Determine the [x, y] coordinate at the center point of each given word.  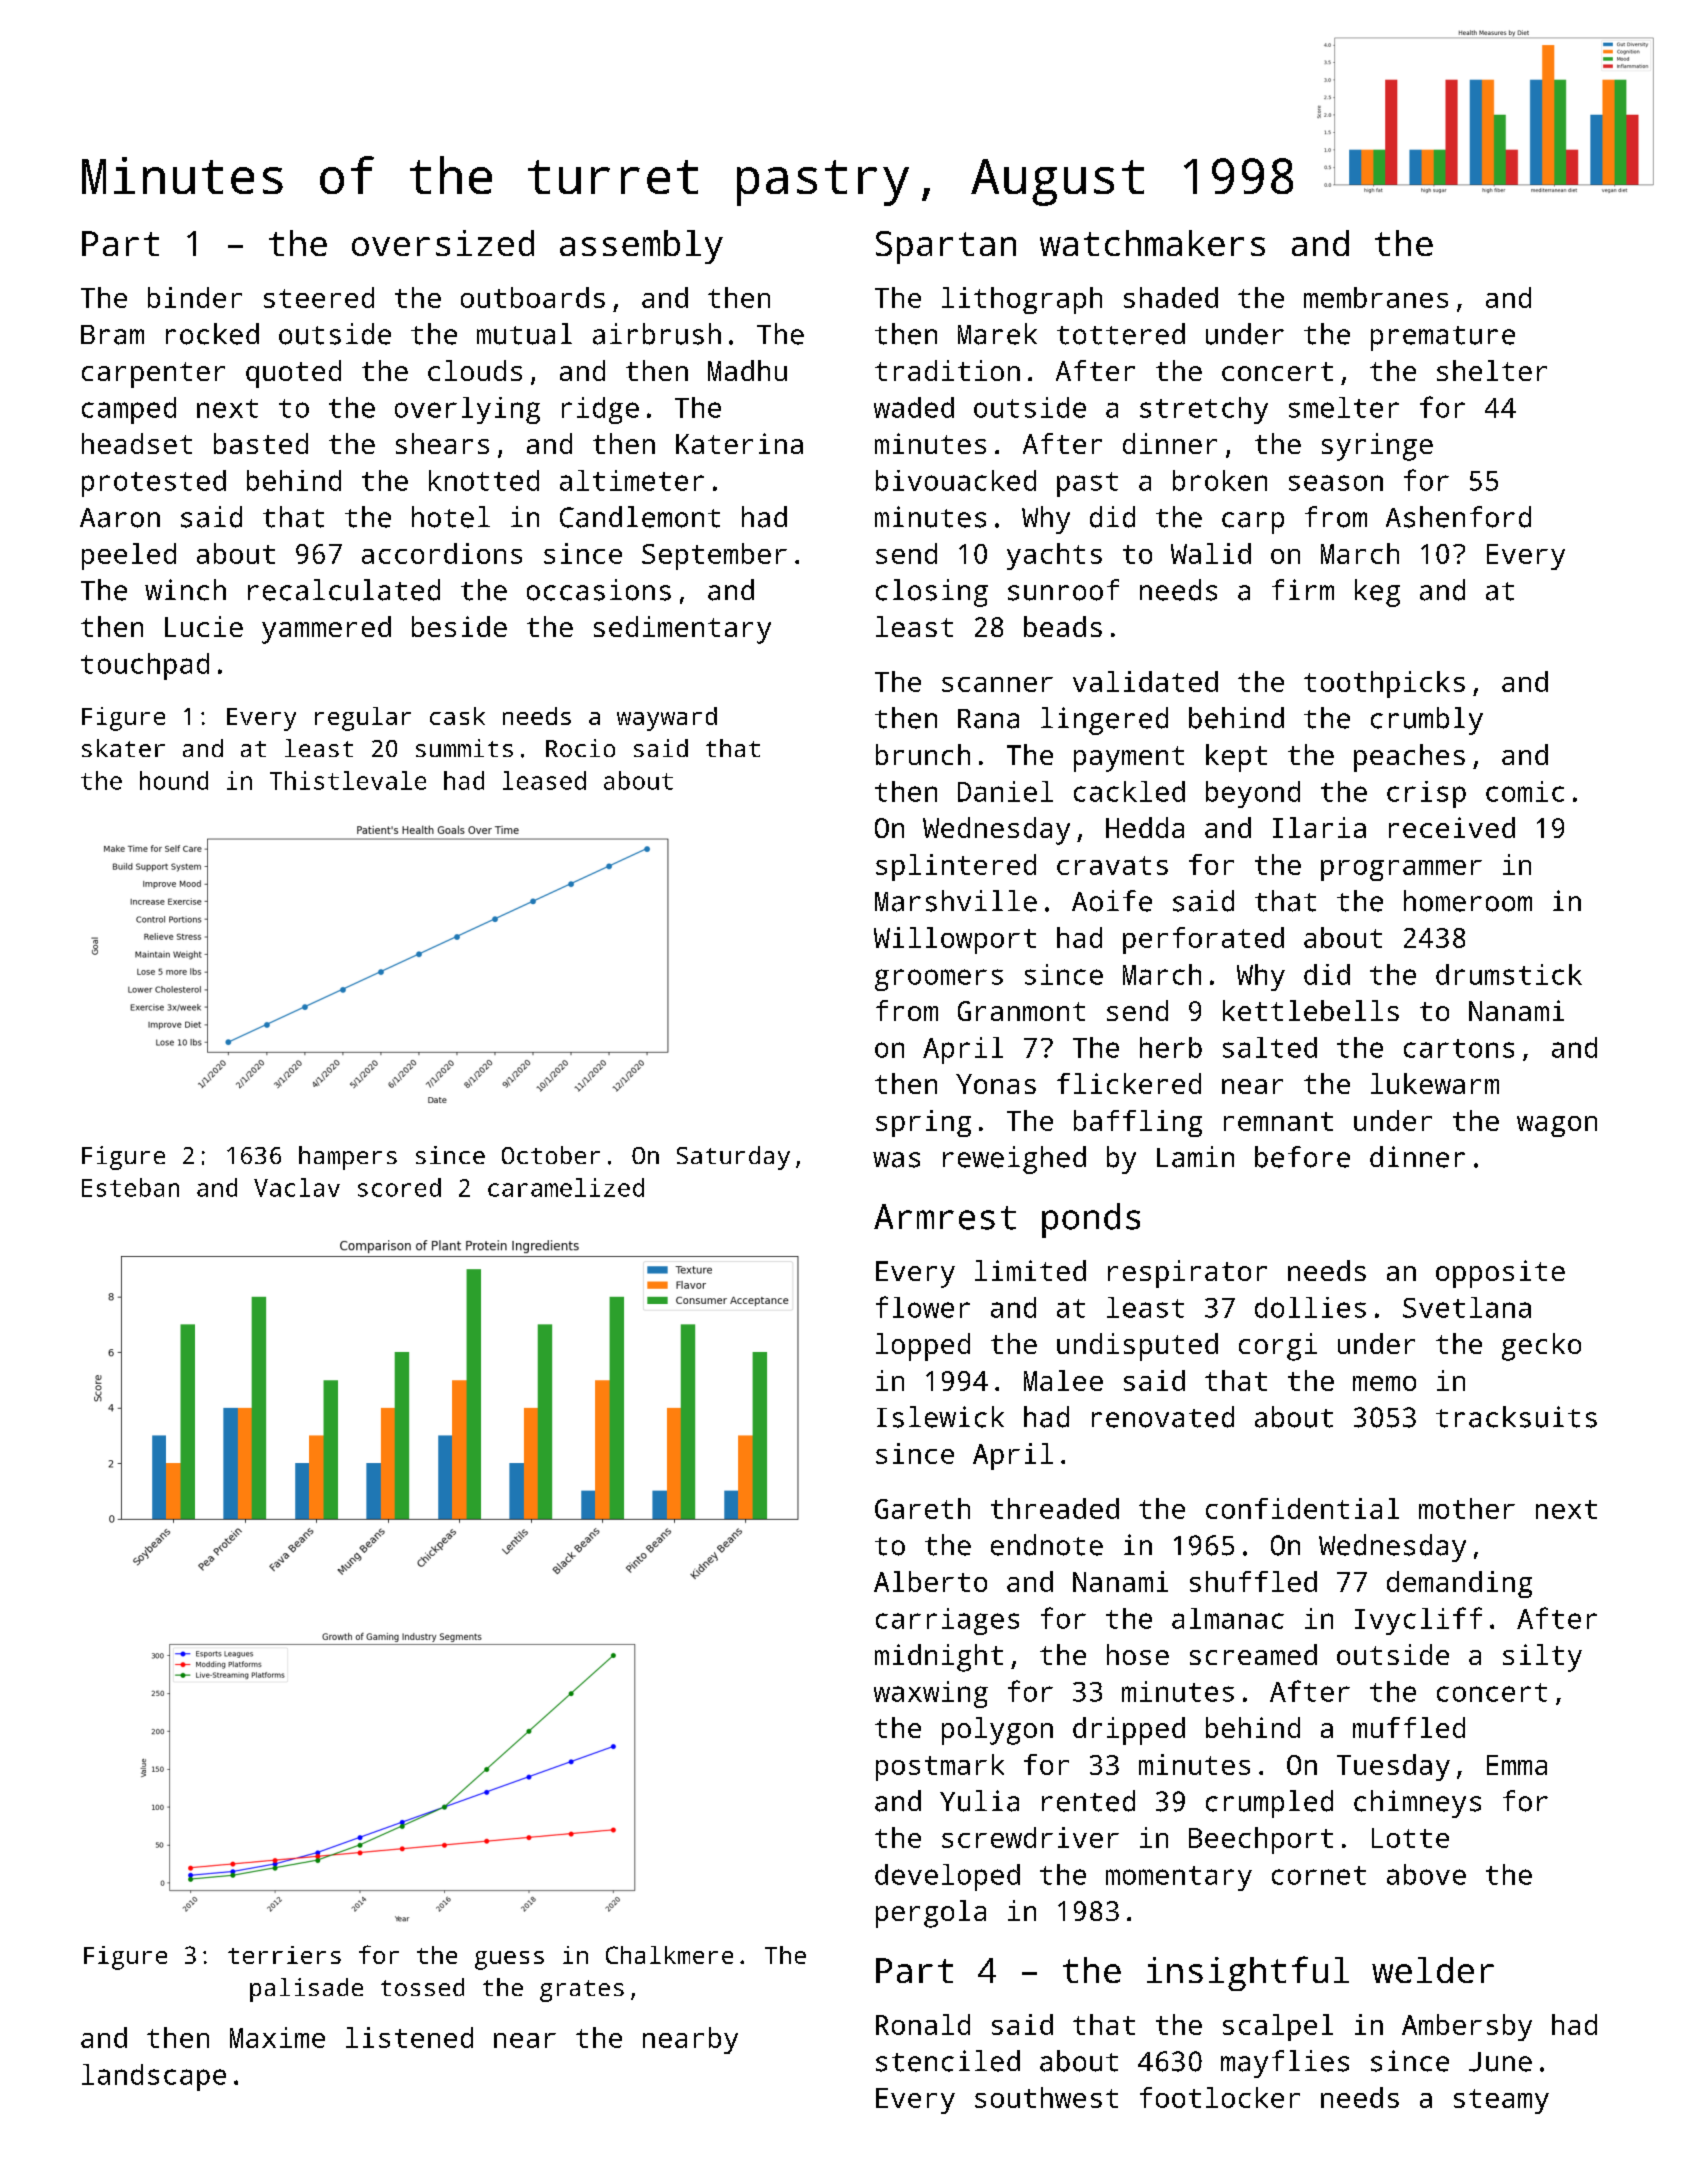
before [1302, 1157]
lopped [923, 1347]
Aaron [120, 518]
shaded [1171, 297]
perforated [1203, 940]
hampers [348, 1158]
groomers [939, 980]
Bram [112, 335]
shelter [1492, 370]
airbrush [657, 334]
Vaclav [297, 1187]
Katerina [739, 443]
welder [1433, 1970]
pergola [931, 1914]
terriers [284, 1955]
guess [509, 1960]
